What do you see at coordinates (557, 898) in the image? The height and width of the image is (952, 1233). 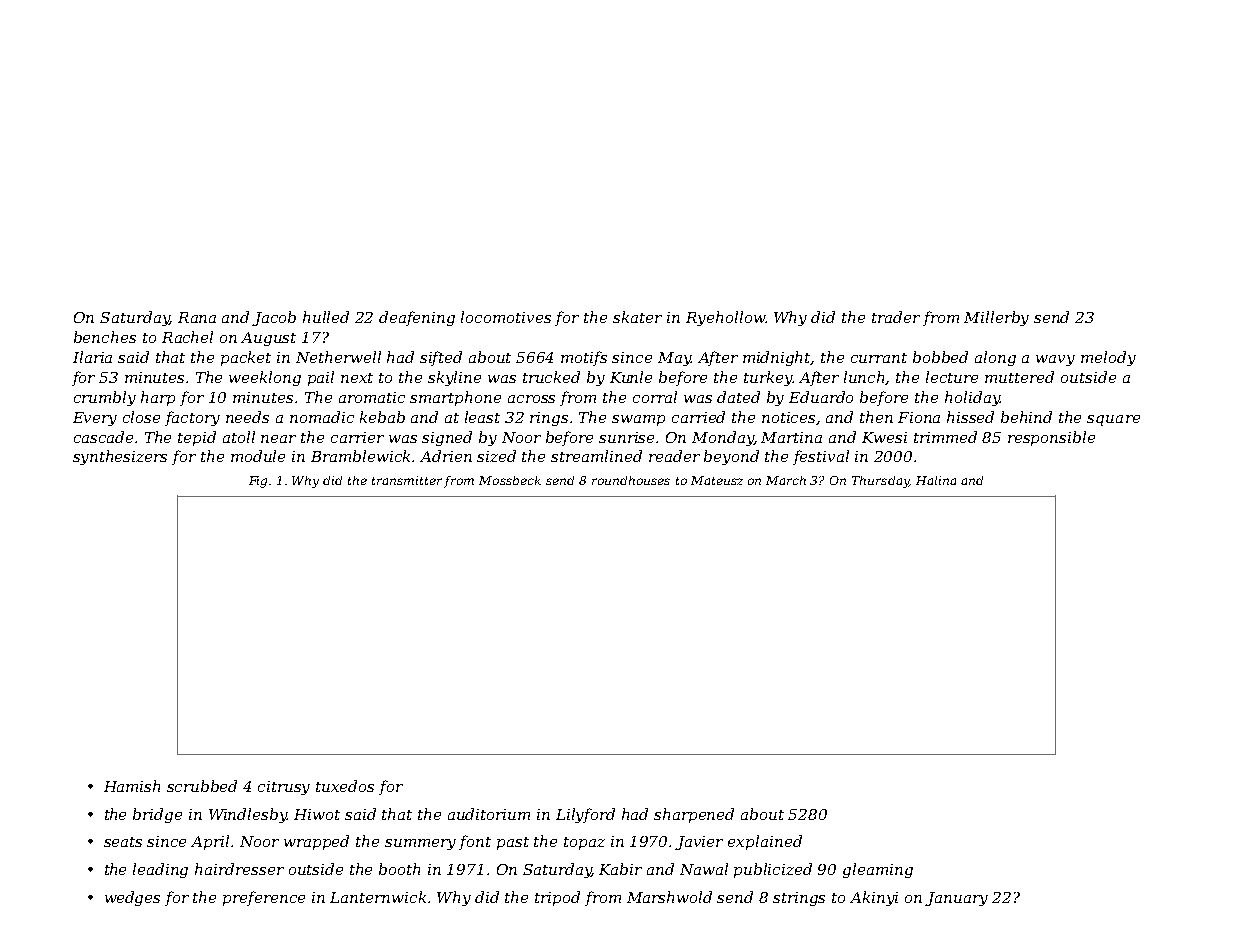 I see `tripod` at bounding box center [557, 898].
